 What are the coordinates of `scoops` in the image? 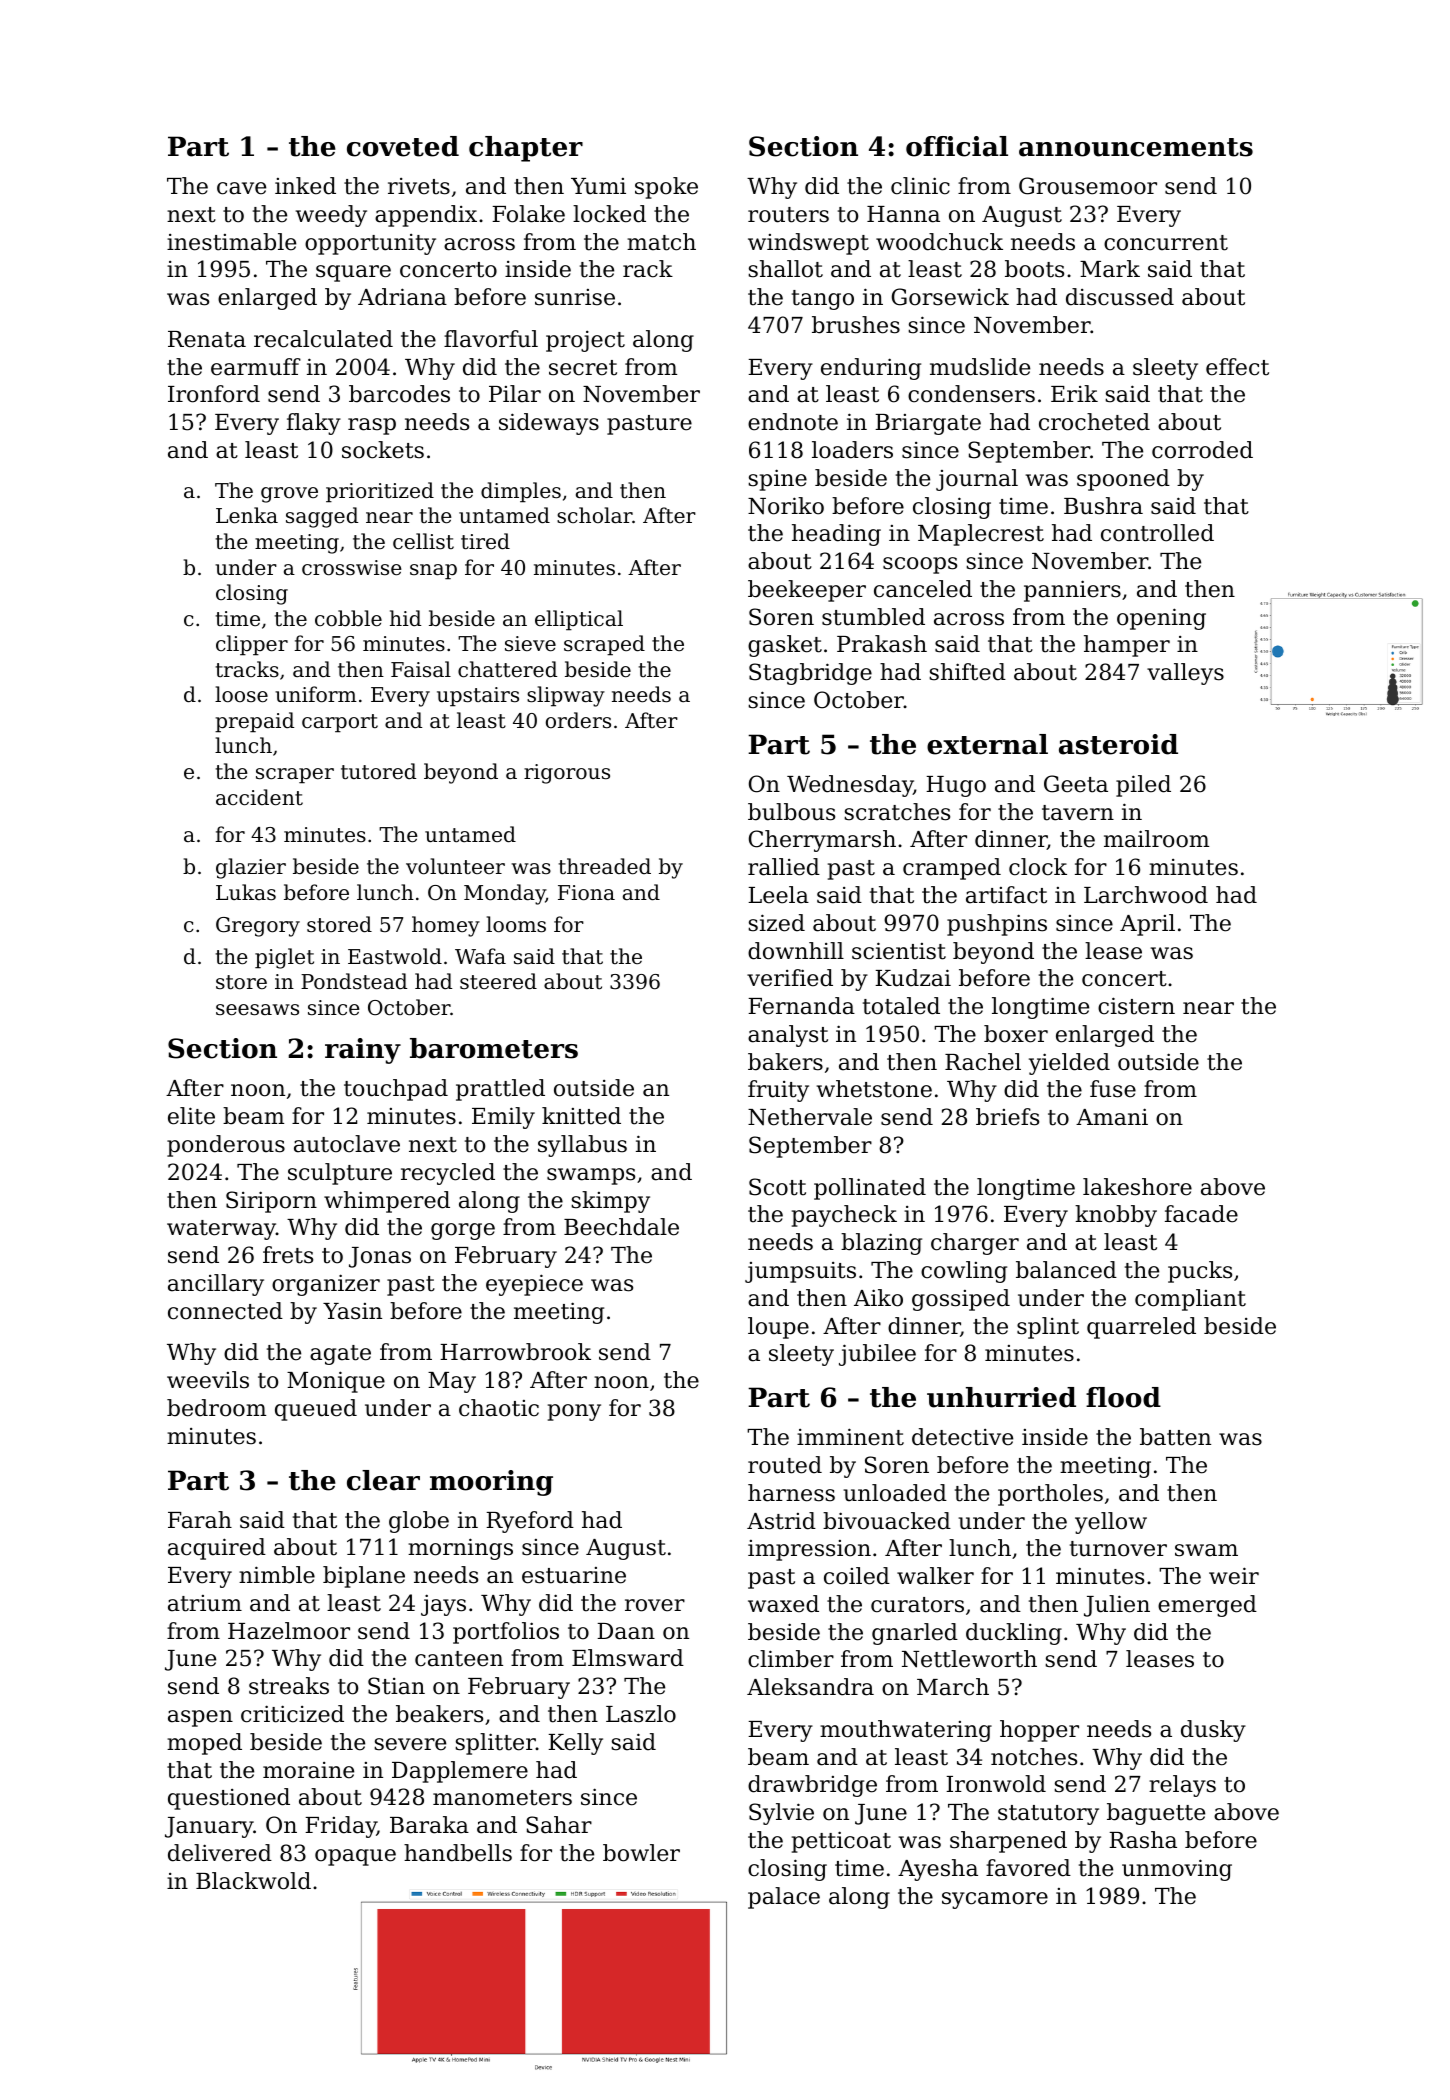 It's located at (920, 565).
